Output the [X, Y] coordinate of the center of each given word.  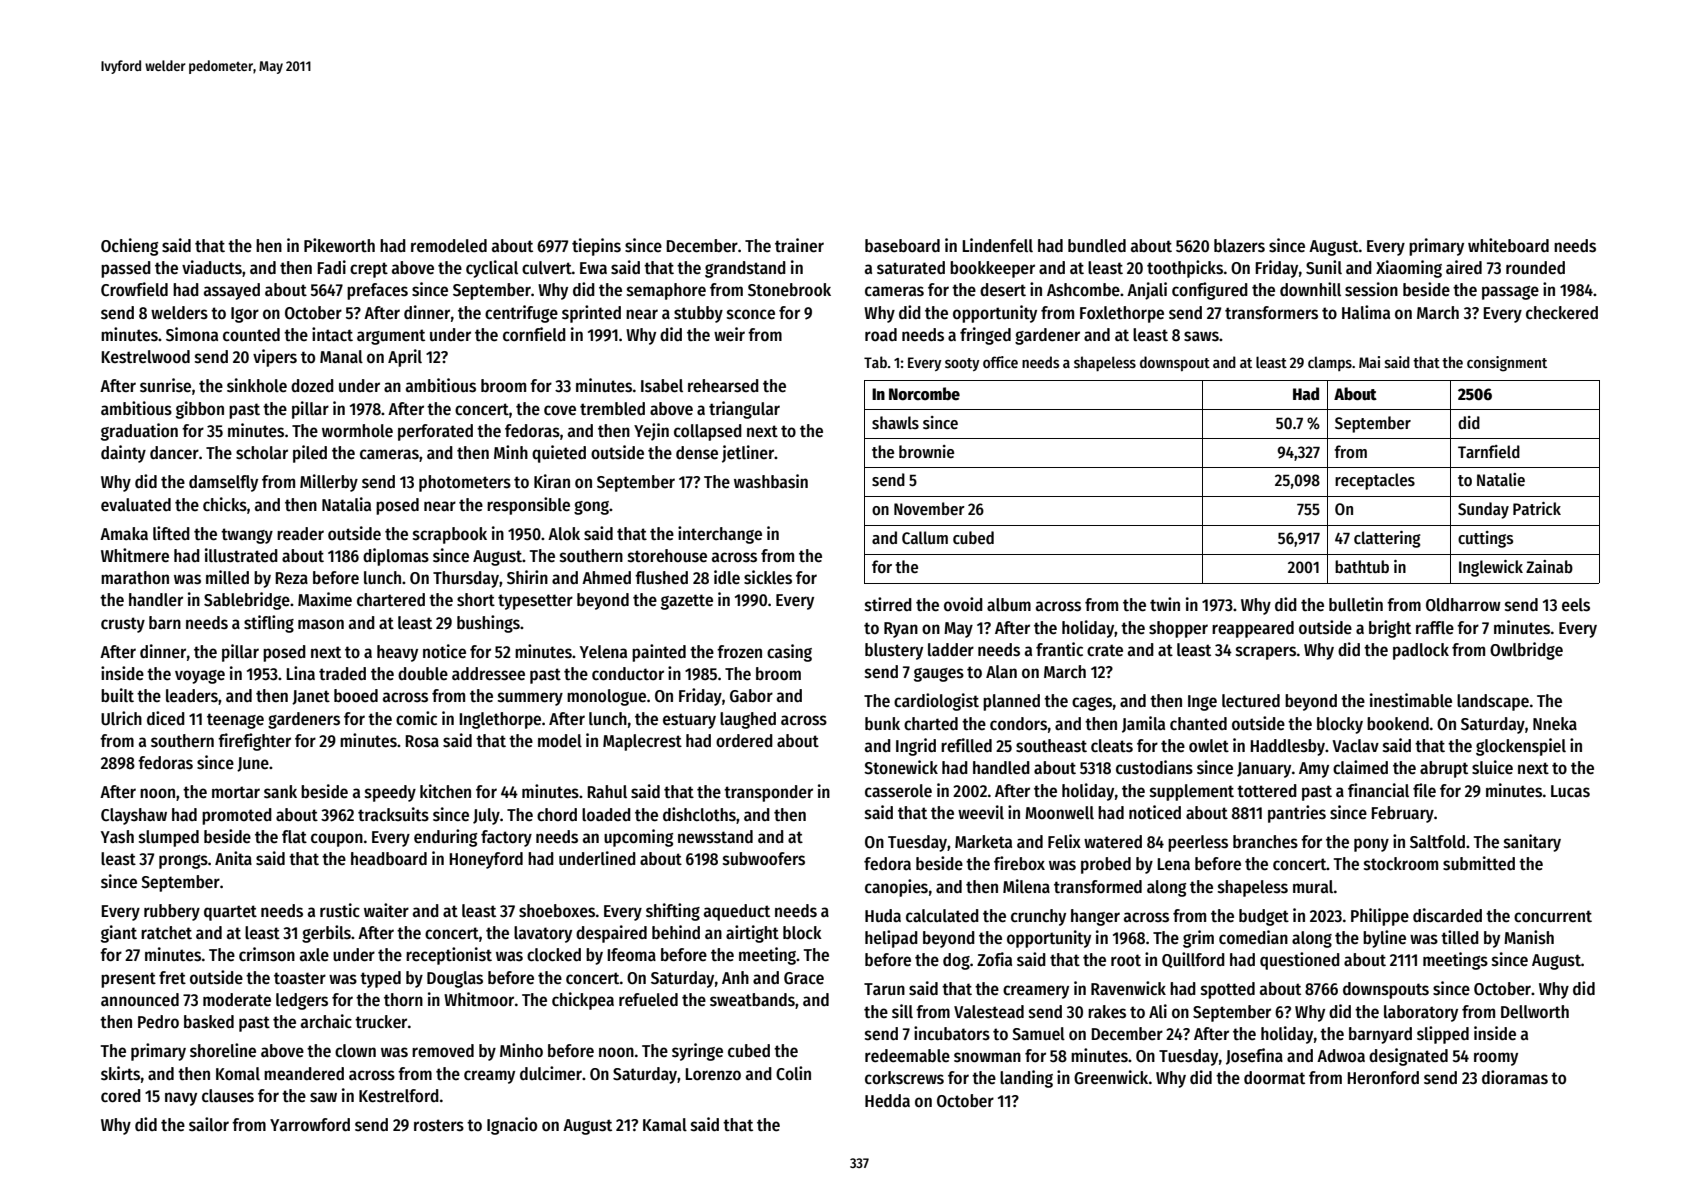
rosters [439, 1125]
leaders [192, 696]
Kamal [665, 1125]
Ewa [593, 268]
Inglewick [1491, 568]
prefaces [377, 291]
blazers [1239, 246]
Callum [925, 538]
